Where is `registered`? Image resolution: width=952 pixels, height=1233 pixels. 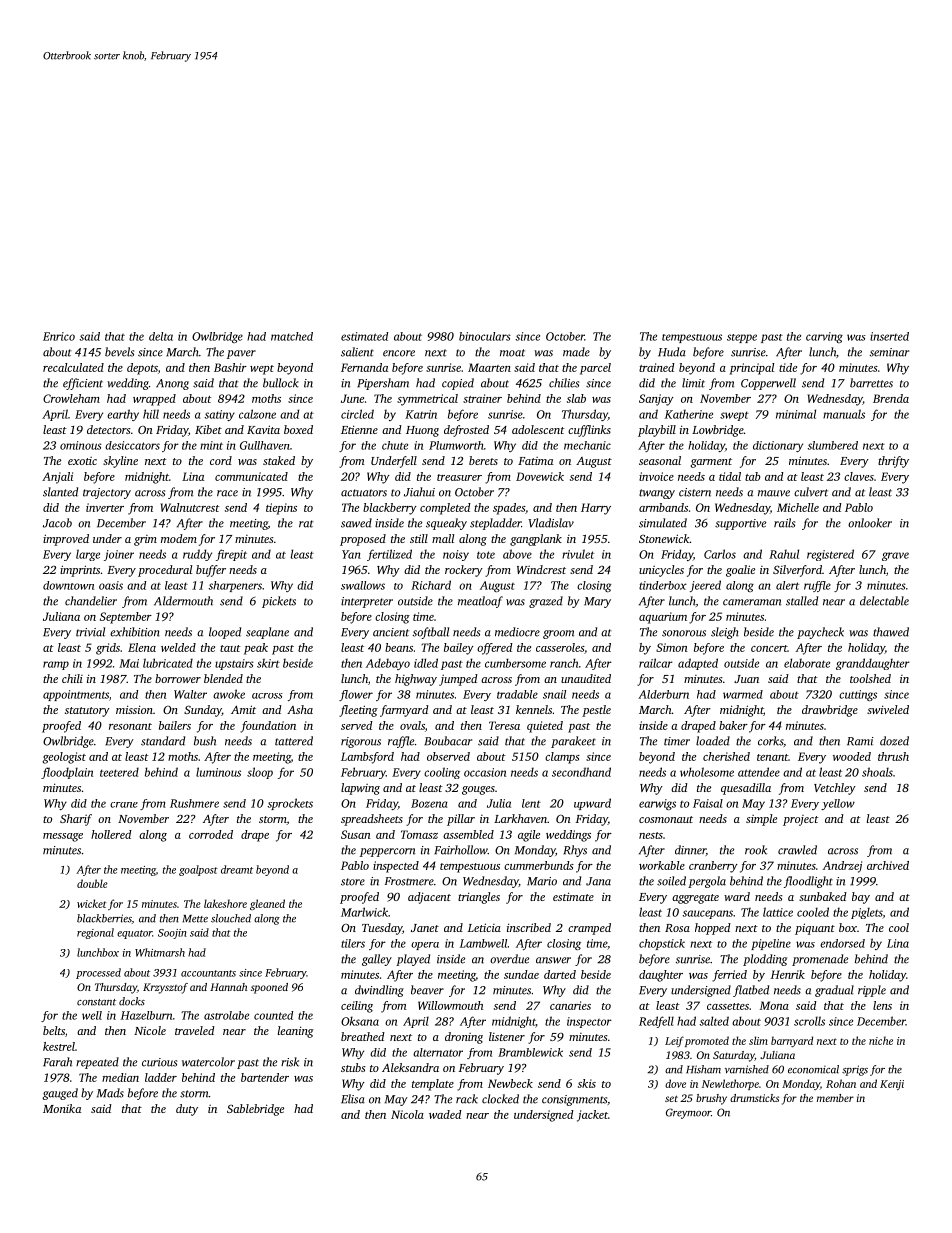
registered is located at coordinates (830, 555).
